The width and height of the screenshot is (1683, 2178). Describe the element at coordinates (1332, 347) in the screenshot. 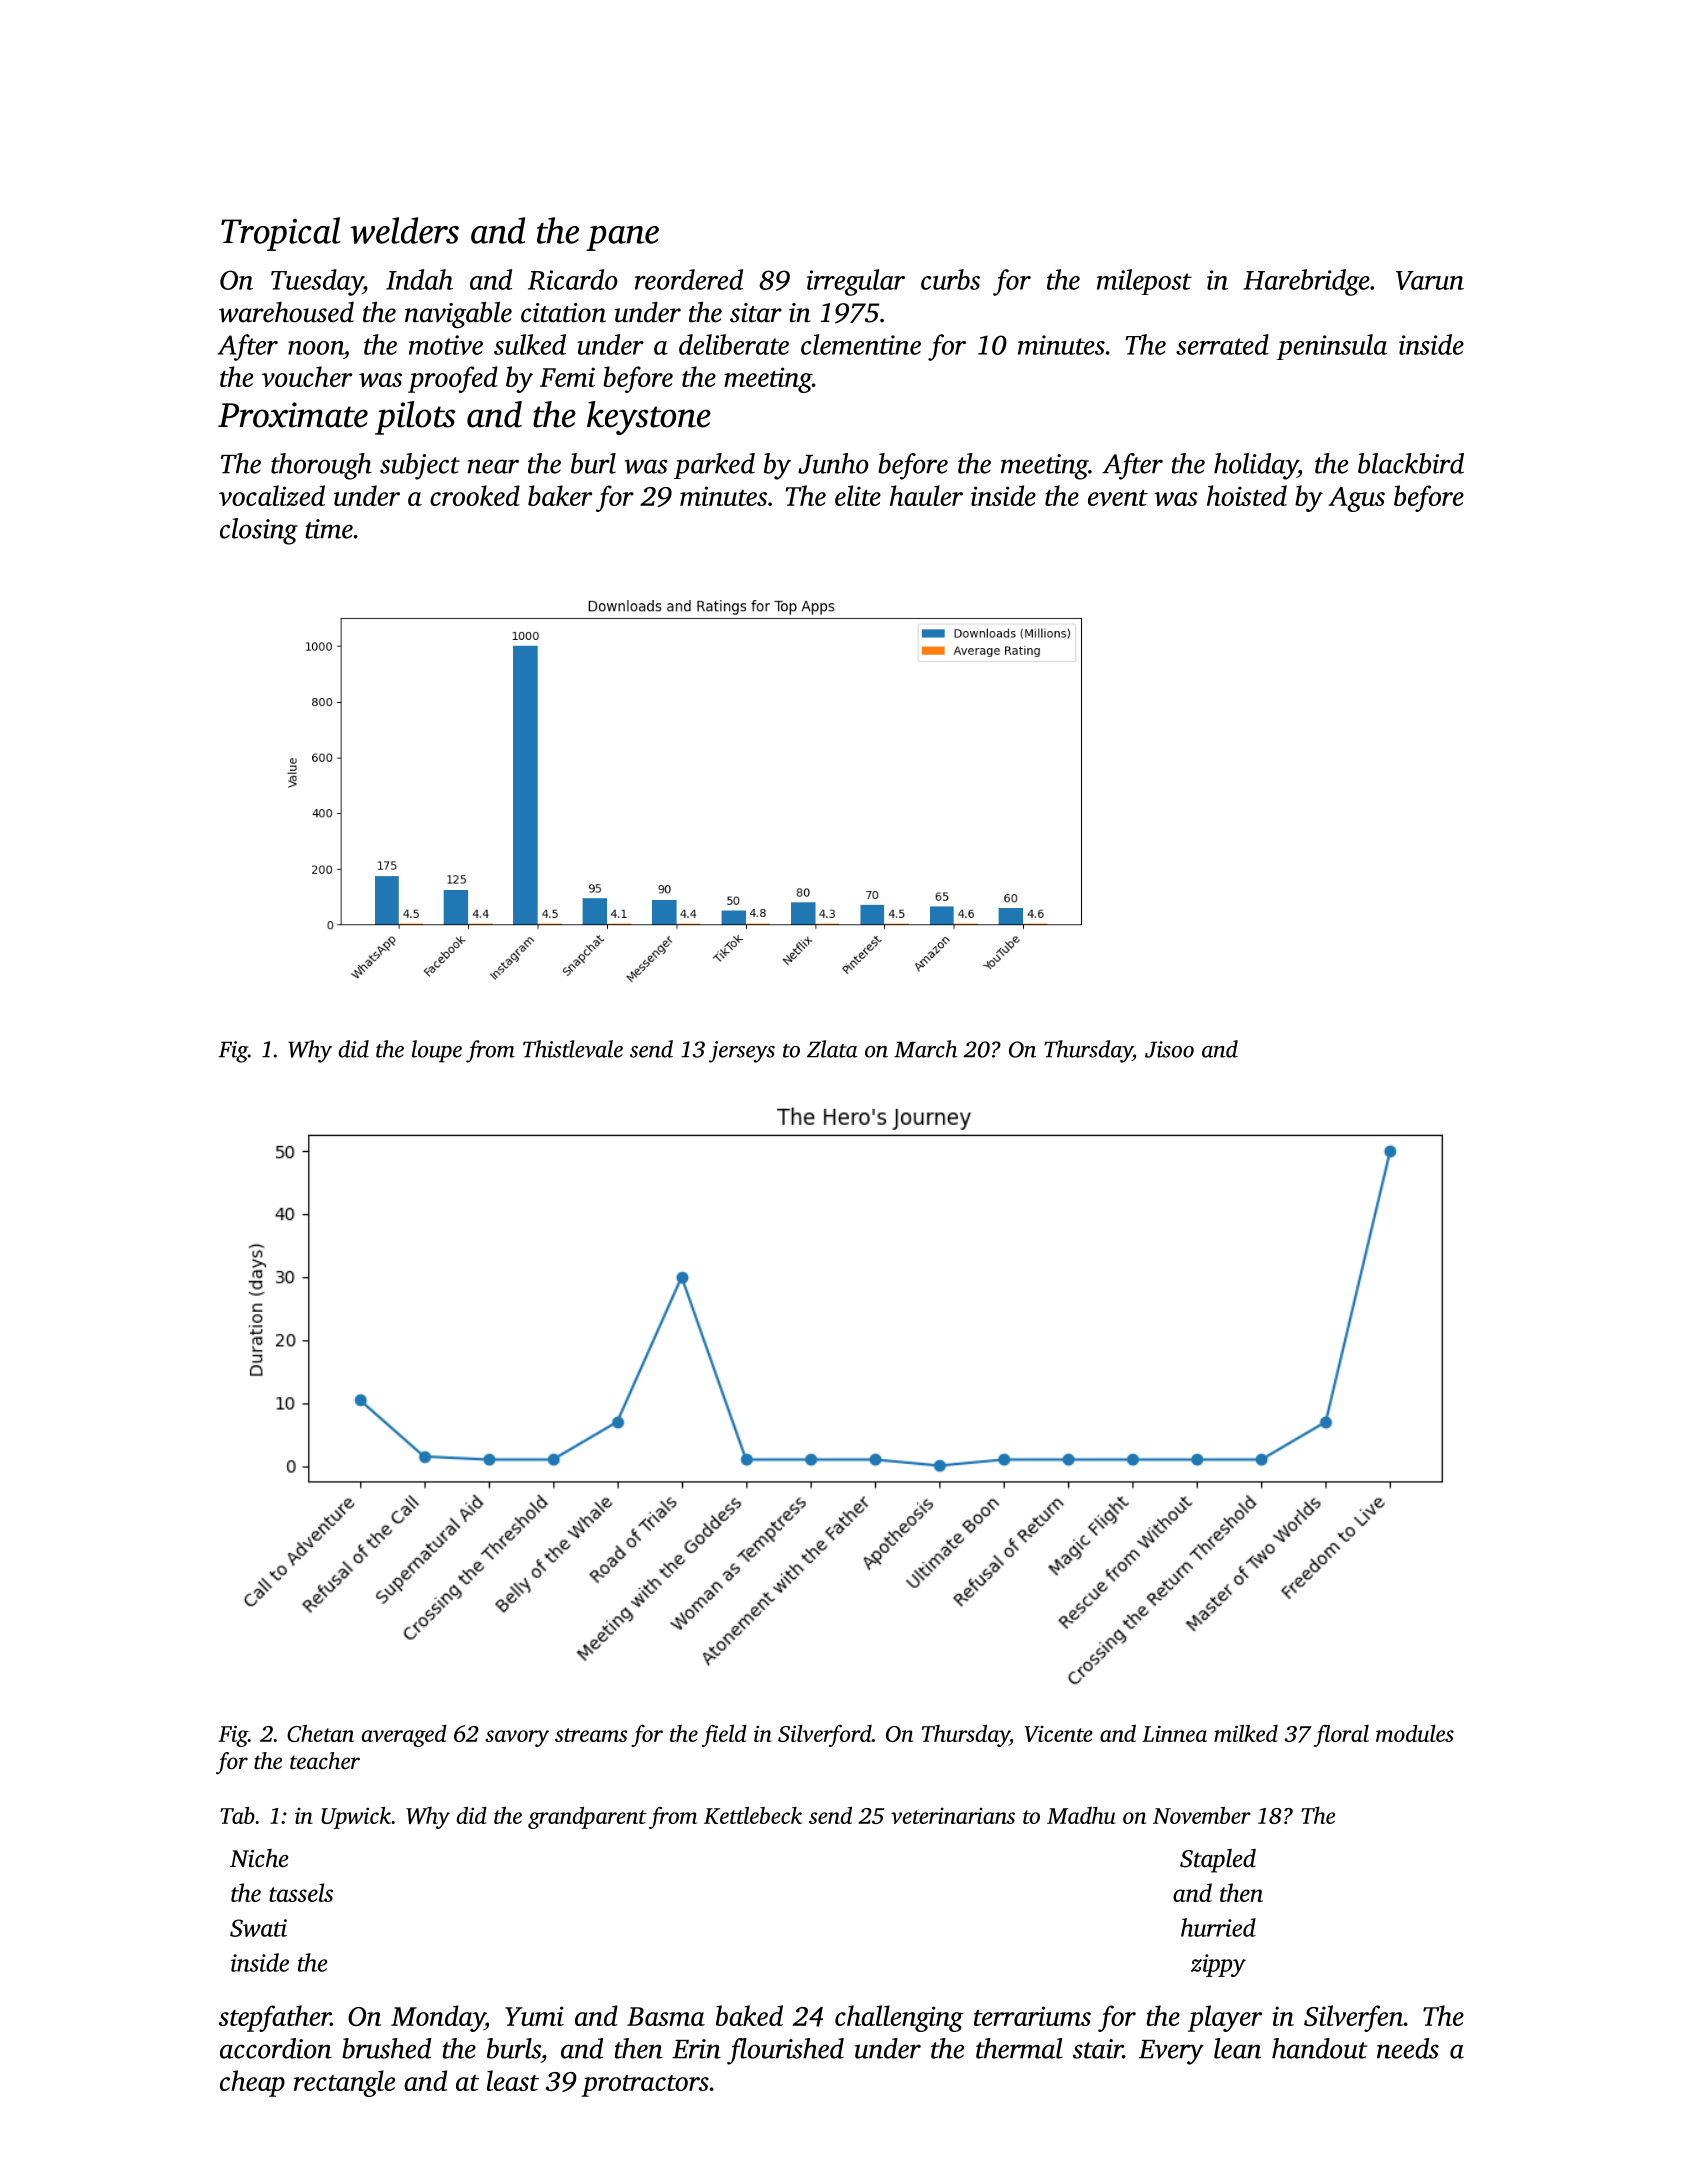

I see `peninsula` at that location.
